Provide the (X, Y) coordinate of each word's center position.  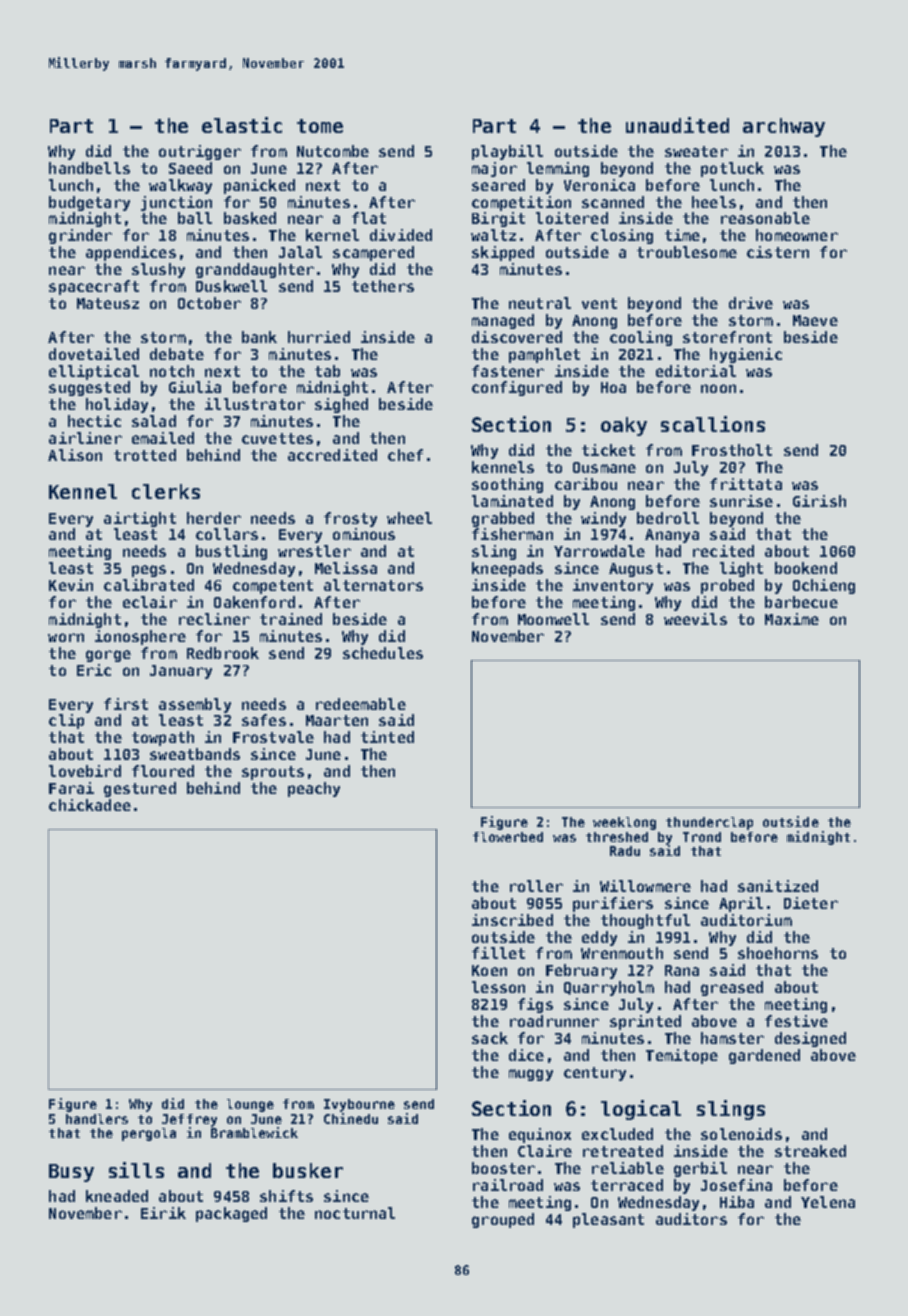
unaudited (677, 125)
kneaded (117, 1196)
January (181, 672)
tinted (387, 737)
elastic (242, 125)
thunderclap (709, 823)
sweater (696, 151)
